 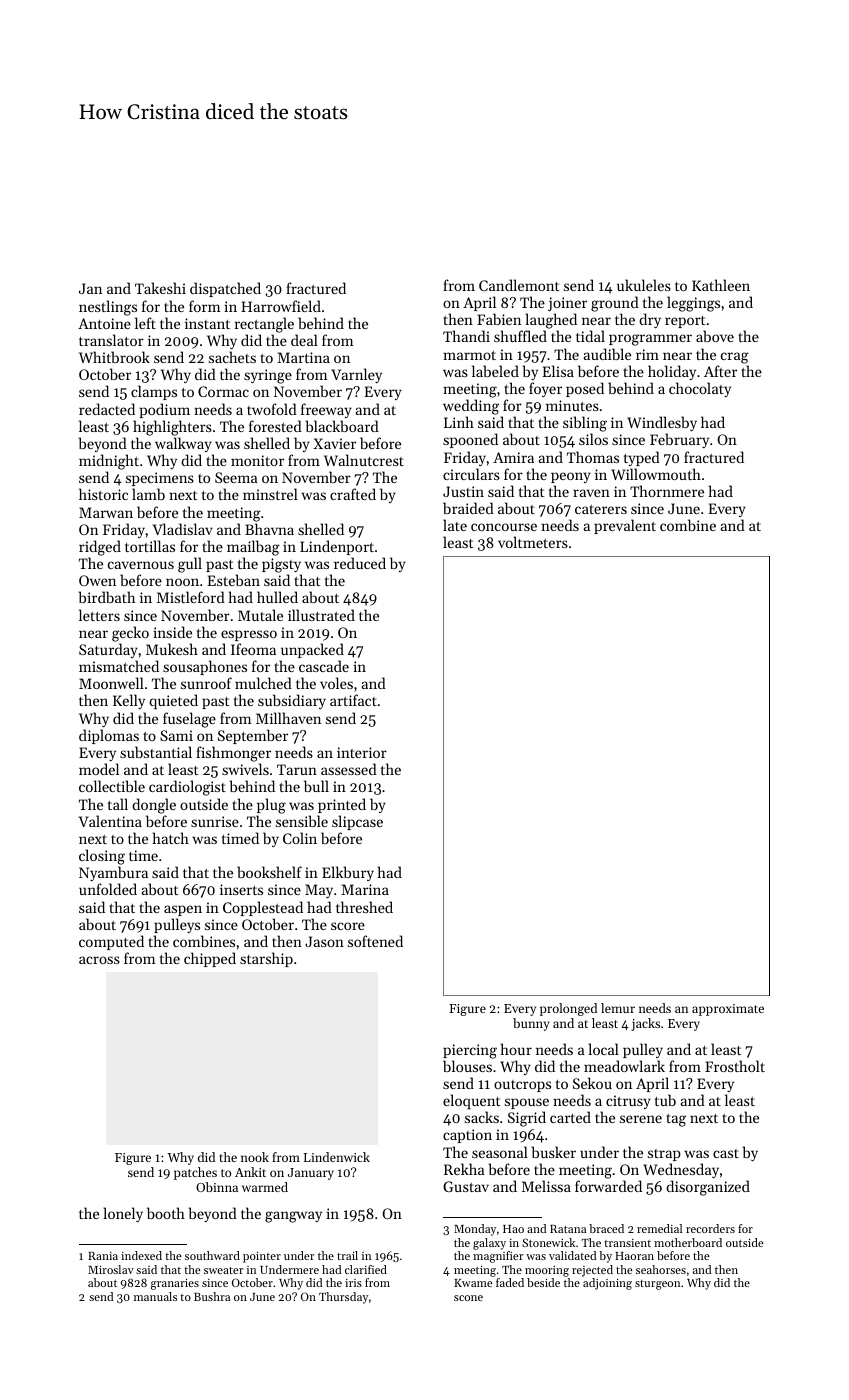 What do you see at coordinates (160, 288) in the document?
I see `Takeshi` at bounding box center [160, 288].
